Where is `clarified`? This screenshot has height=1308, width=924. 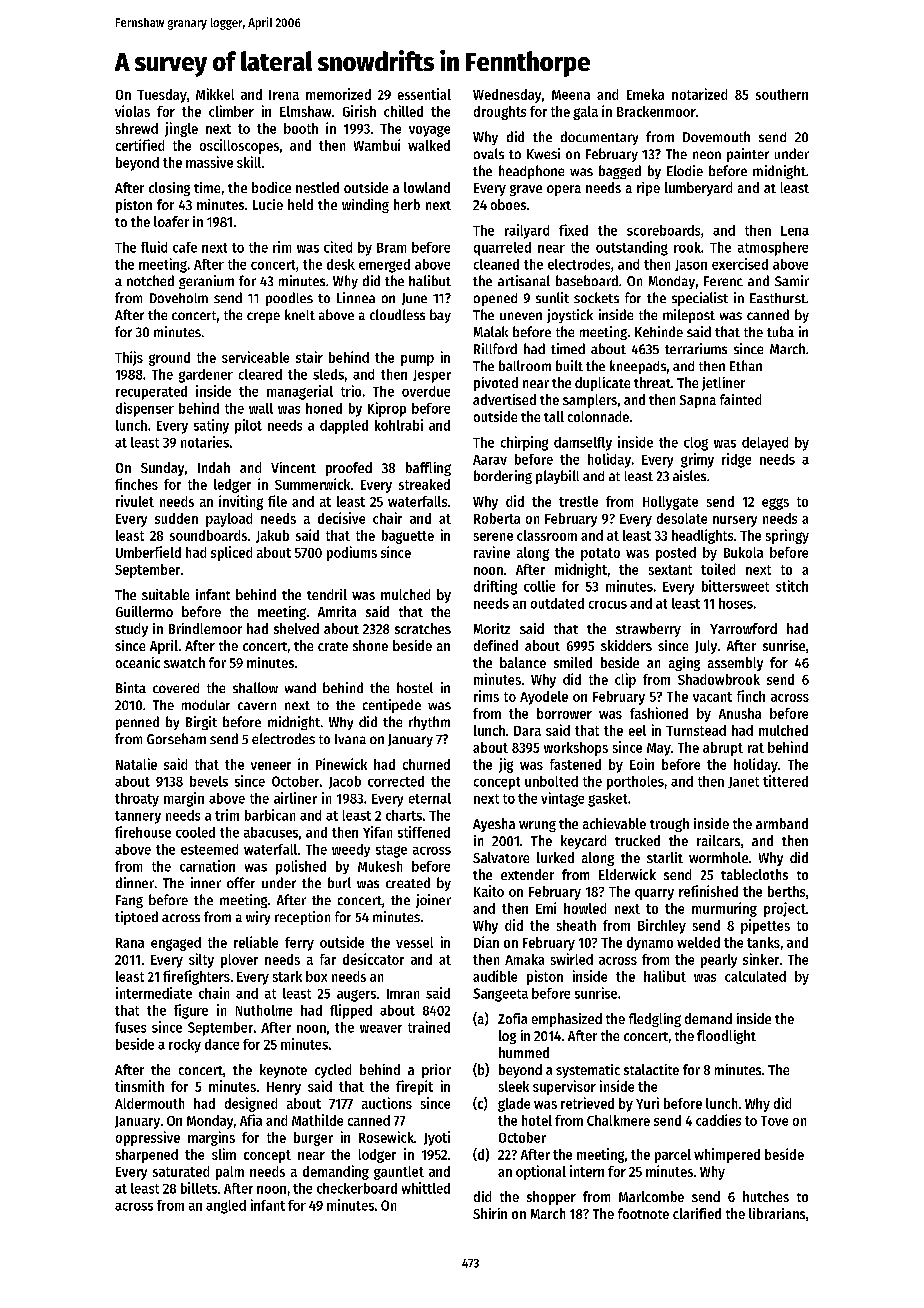 clarified is located at coordinates (697, 1213).
